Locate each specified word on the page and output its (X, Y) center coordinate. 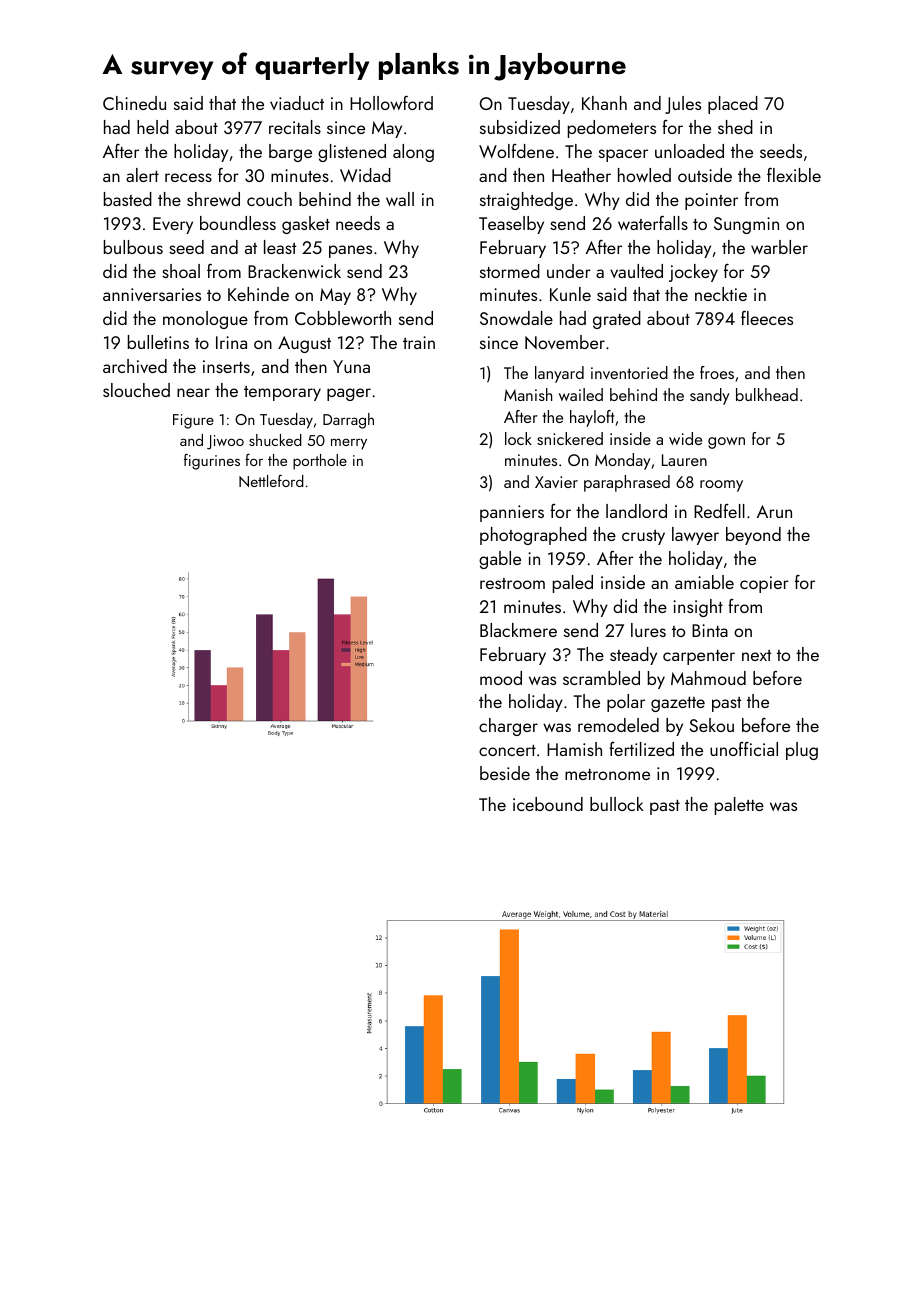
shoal (181, 271)
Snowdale (516, 318)
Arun (774, 511)
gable (500, 560)
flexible (794, 175)
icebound (548, 804)
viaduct (297, 103)
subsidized (520, 127)
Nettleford (271, 481)
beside (505, 773)
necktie (721, 294)
